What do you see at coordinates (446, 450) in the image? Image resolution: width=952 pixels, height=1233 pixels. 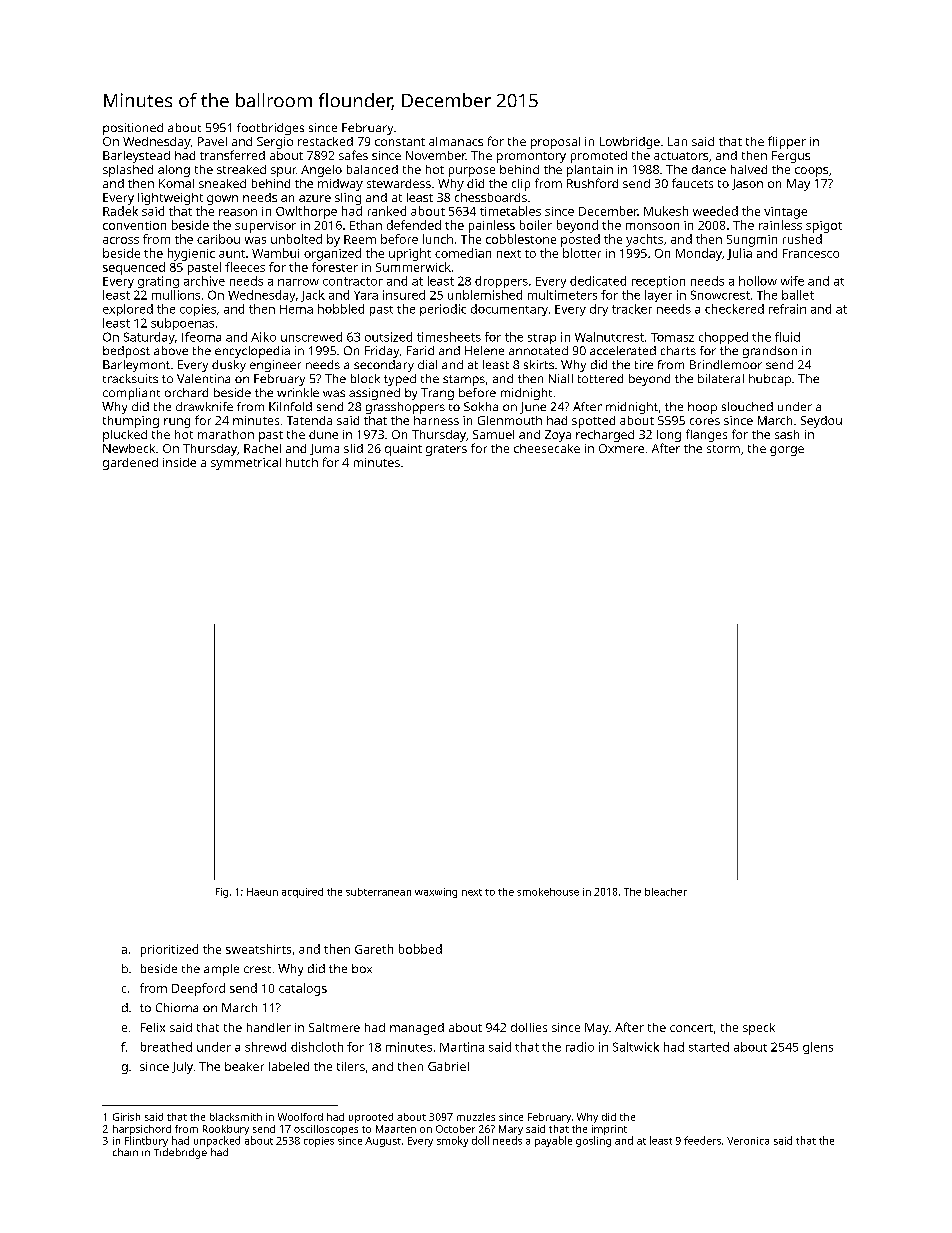 I see `graters` at bounding box center [446, 450].
